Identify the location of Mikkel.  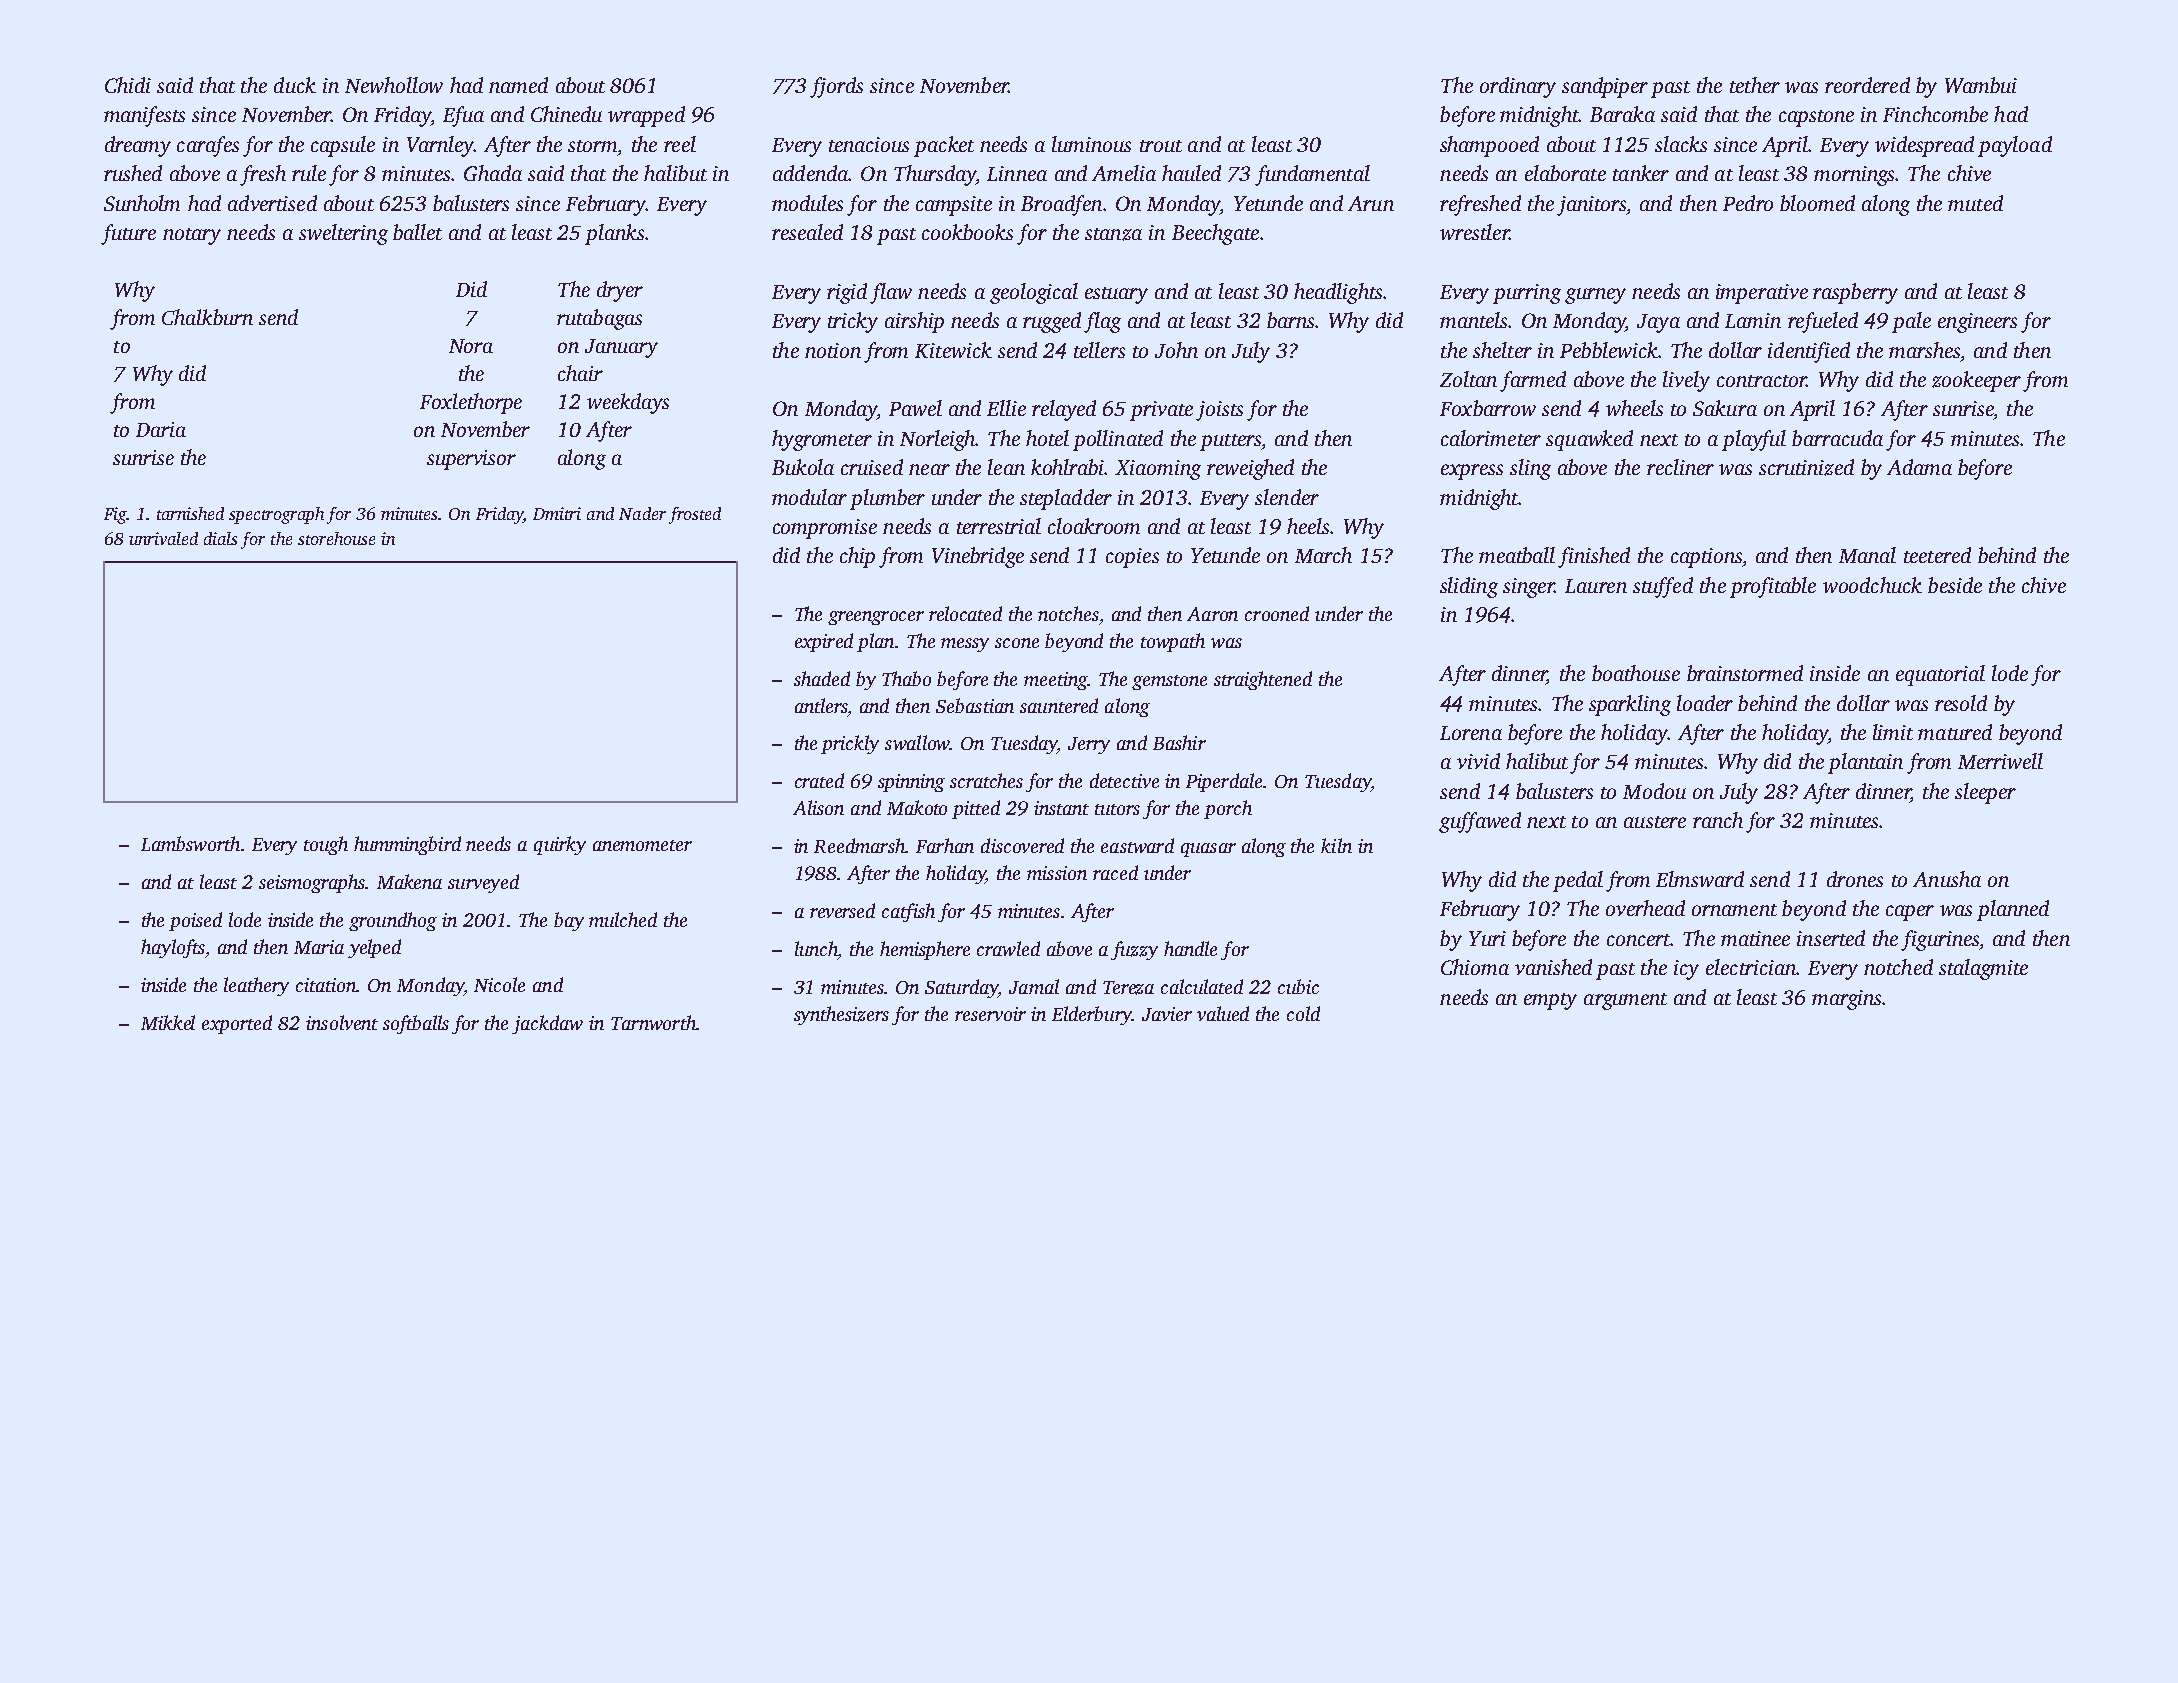
(168, 1022).
